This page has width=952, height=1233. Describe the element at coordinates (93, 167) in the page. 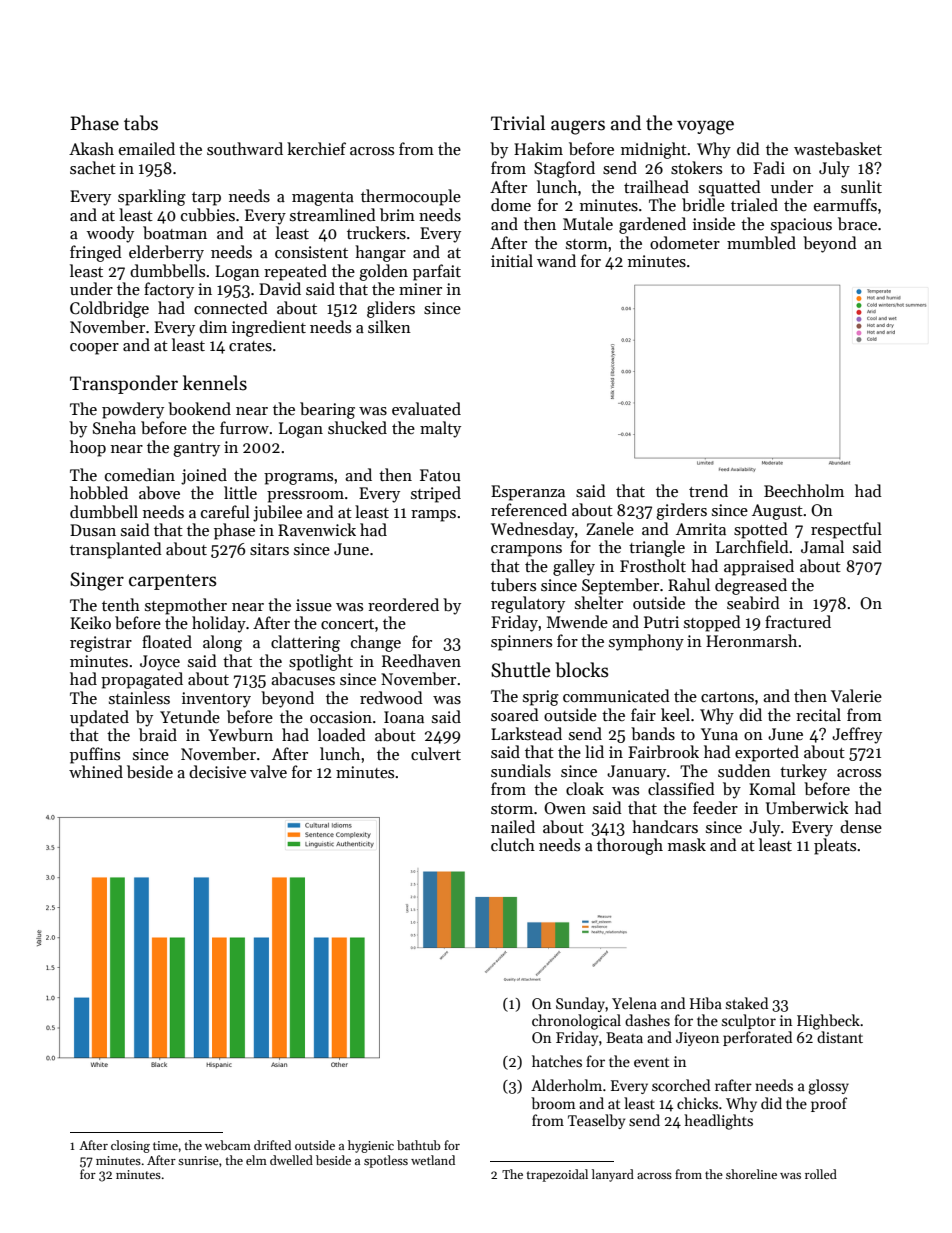

I see `sachet` at that location.
